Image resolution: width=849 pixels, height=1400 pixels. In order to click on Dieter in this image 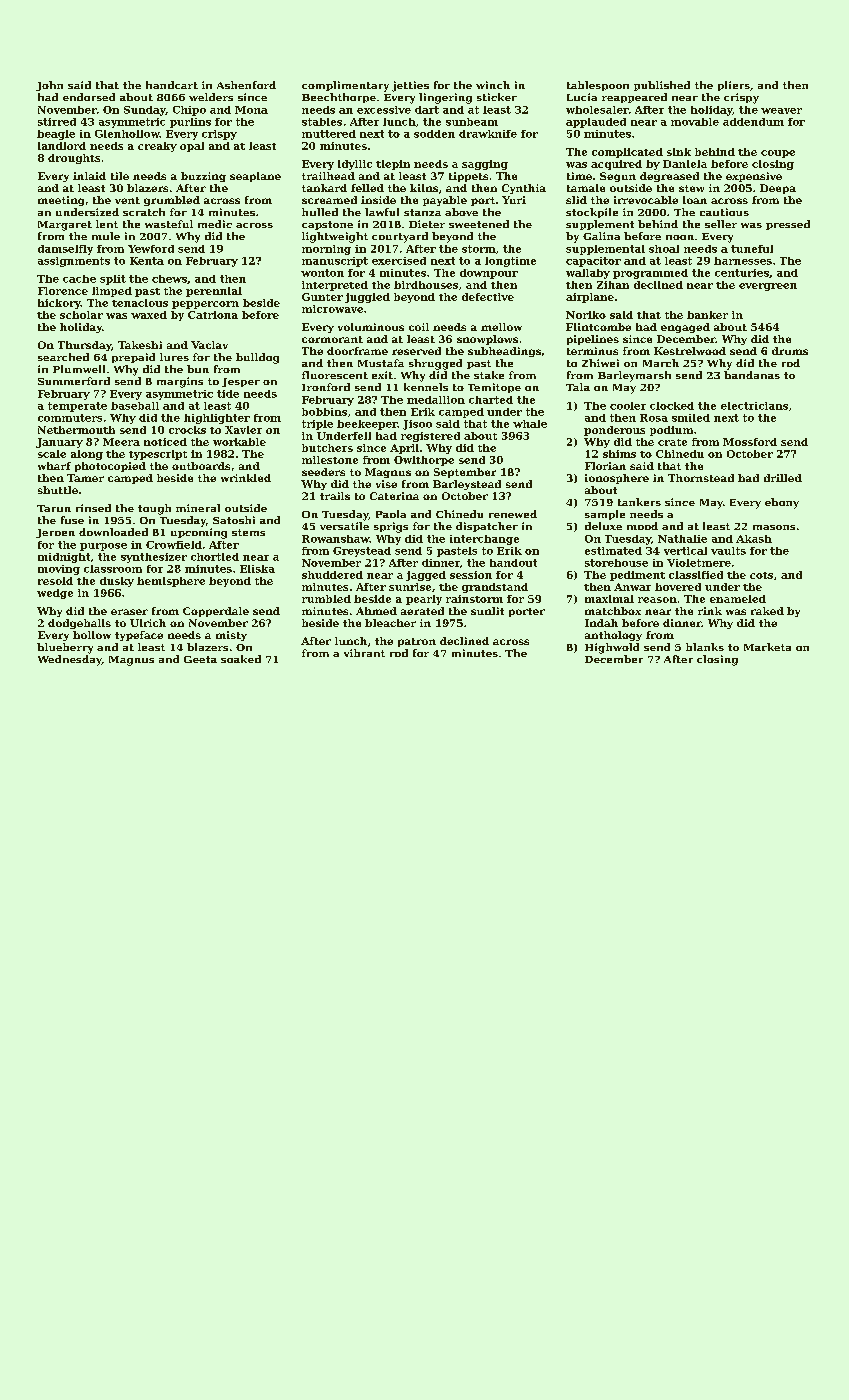, I will do `click(427, 224)`.
